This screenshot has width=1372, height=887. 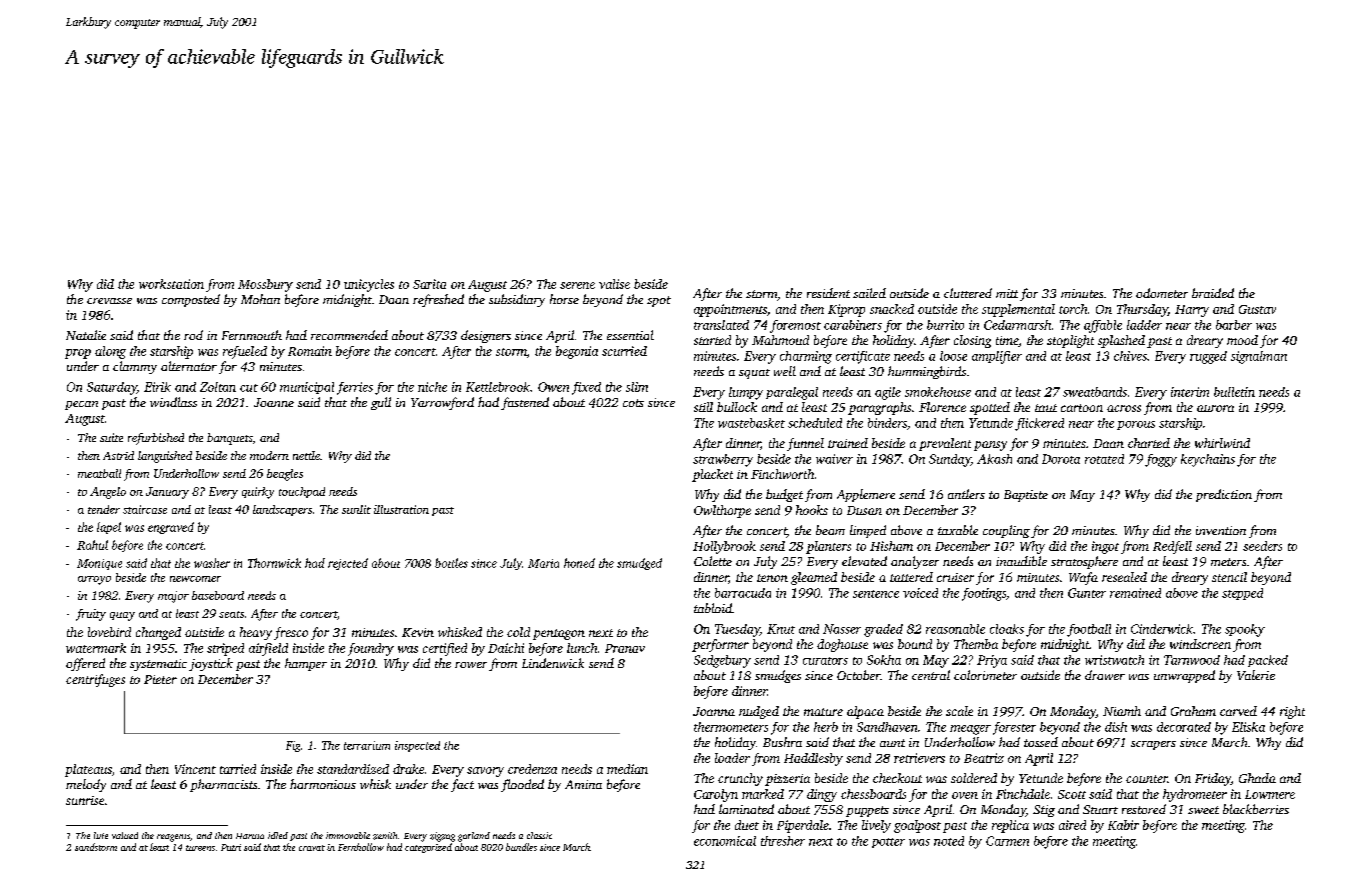 What do you see at coordinates (828, 293) in the screenshot?
I see `resident` at bounding box center [828, 293].
